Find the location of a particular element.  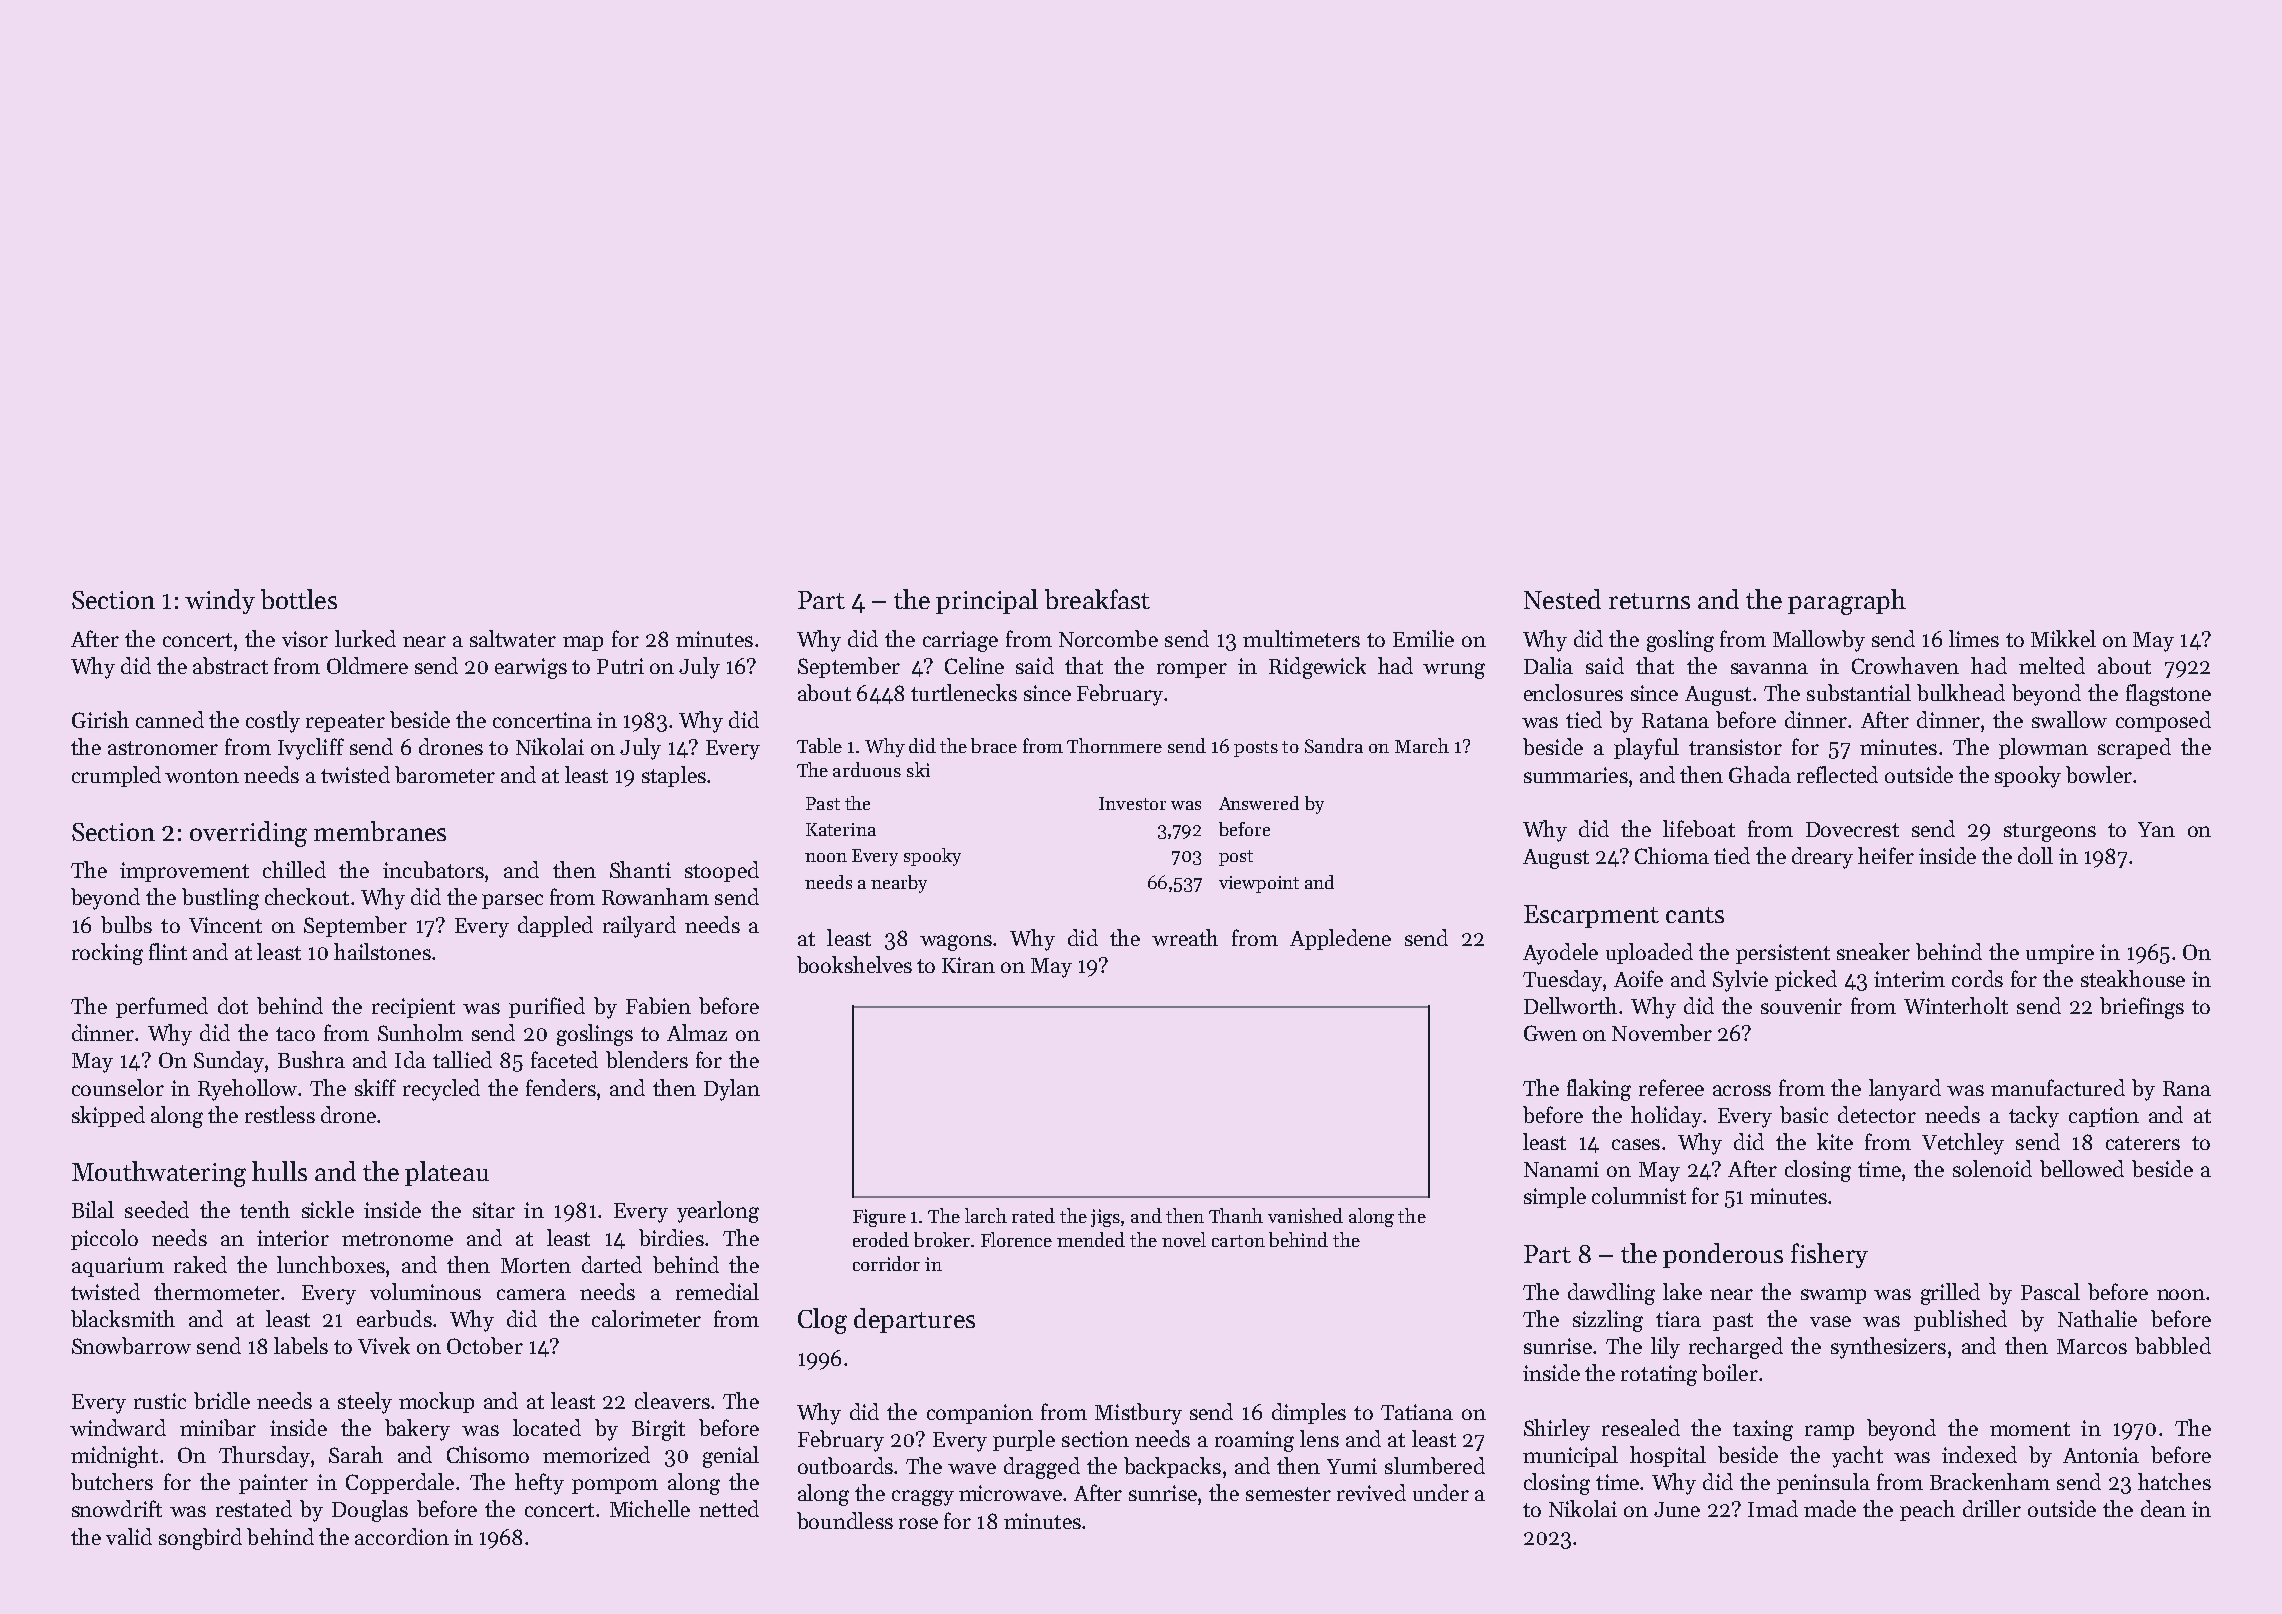

Gwen is located at coordinates (1550, 1033).
